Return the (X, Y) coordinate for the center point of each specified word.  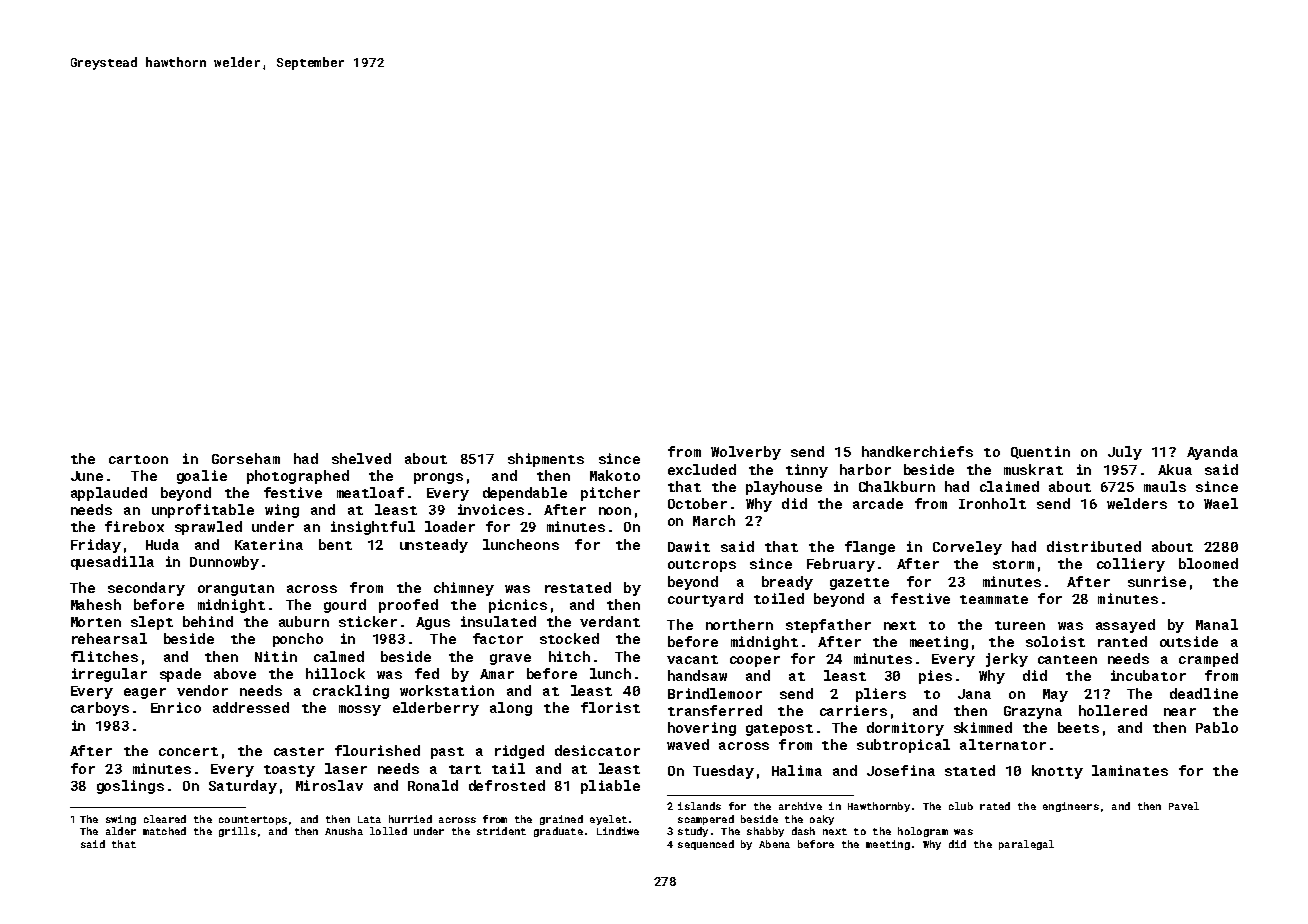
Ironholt (992, 503)
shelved (361, 458)
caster (299, 751)
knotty (1057, 772)
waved (688, 744)
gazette (859, 584)
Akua (1175, 469)
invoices (491, 509)
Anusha (344, 831)
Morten (96, 622)
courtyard (705, 600)
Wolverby (746, 453)
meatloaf (370, 492)
